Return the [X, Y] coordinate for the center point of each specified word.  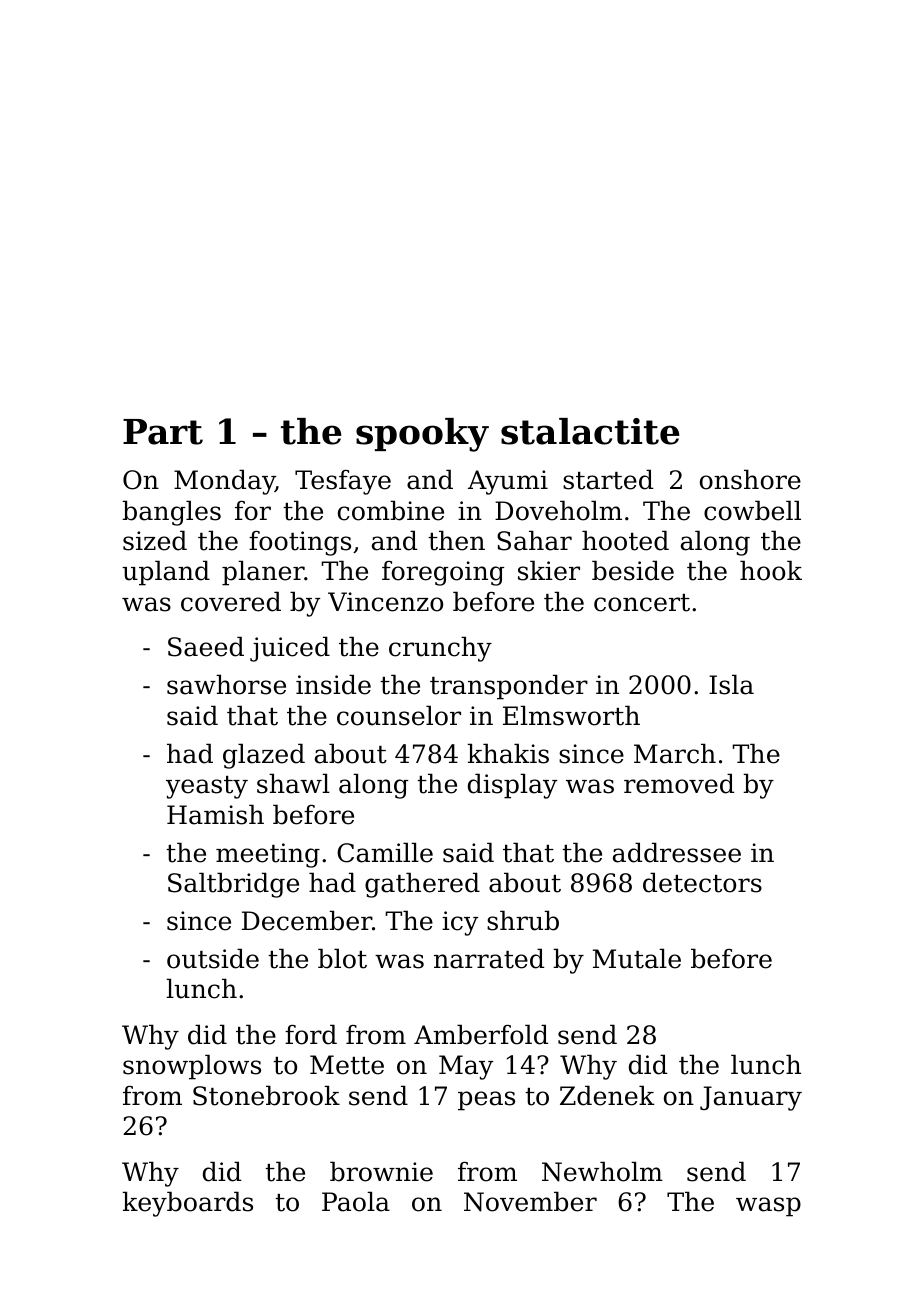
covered [231, 601]
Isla [731, 684]
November [530, 1201]
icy [460, 923]
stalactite [590, 431]
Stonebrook [266, 1095]
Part [163, 432]
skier [549, 570]
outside [213, 958]
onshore [750, 479]
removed [679, 783]
